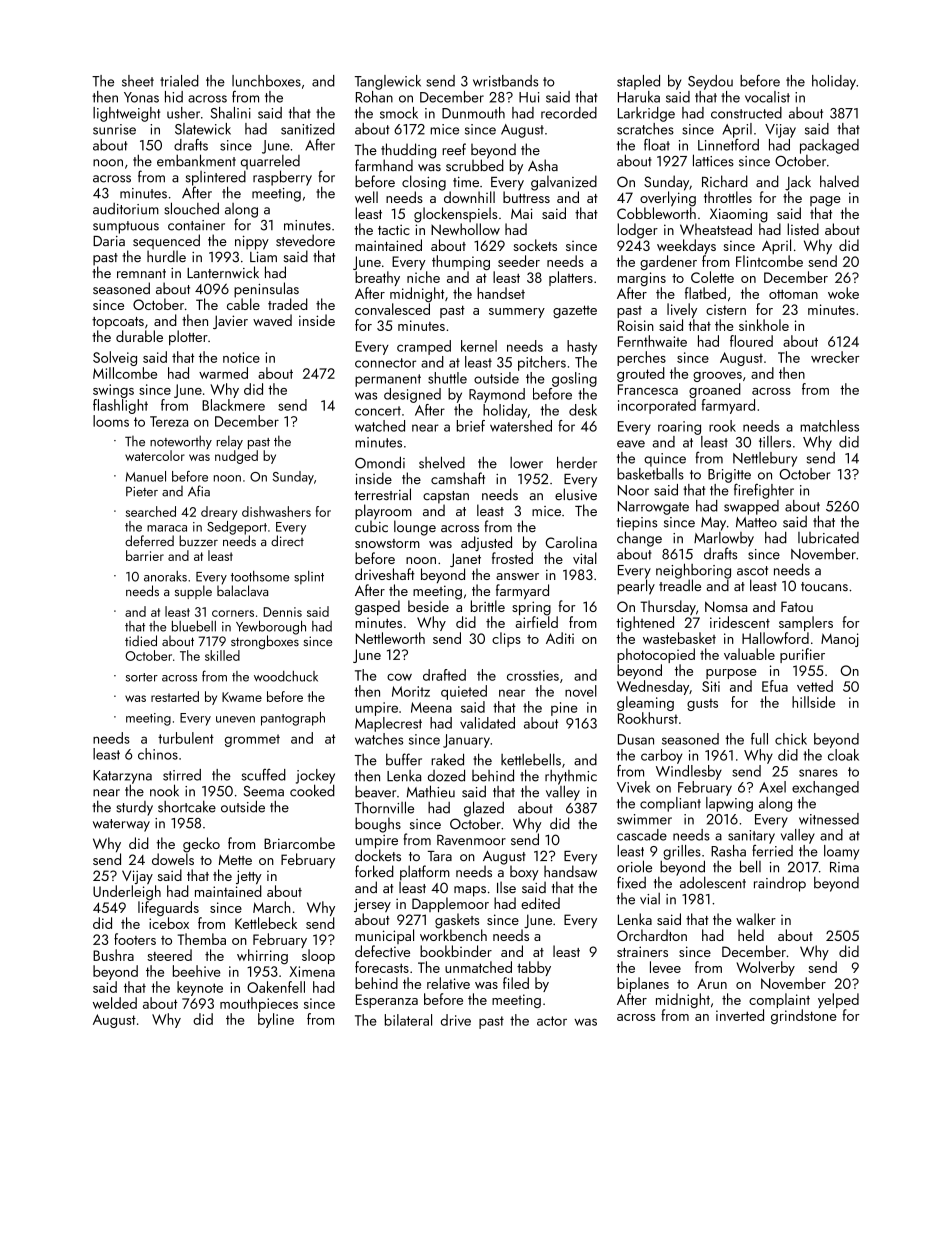 Image resolution: width=952 pixels, height=1233 pixels. Describe the element at coordinates (168, 908) in the screenshot. I see `lifeguards` at that location.
